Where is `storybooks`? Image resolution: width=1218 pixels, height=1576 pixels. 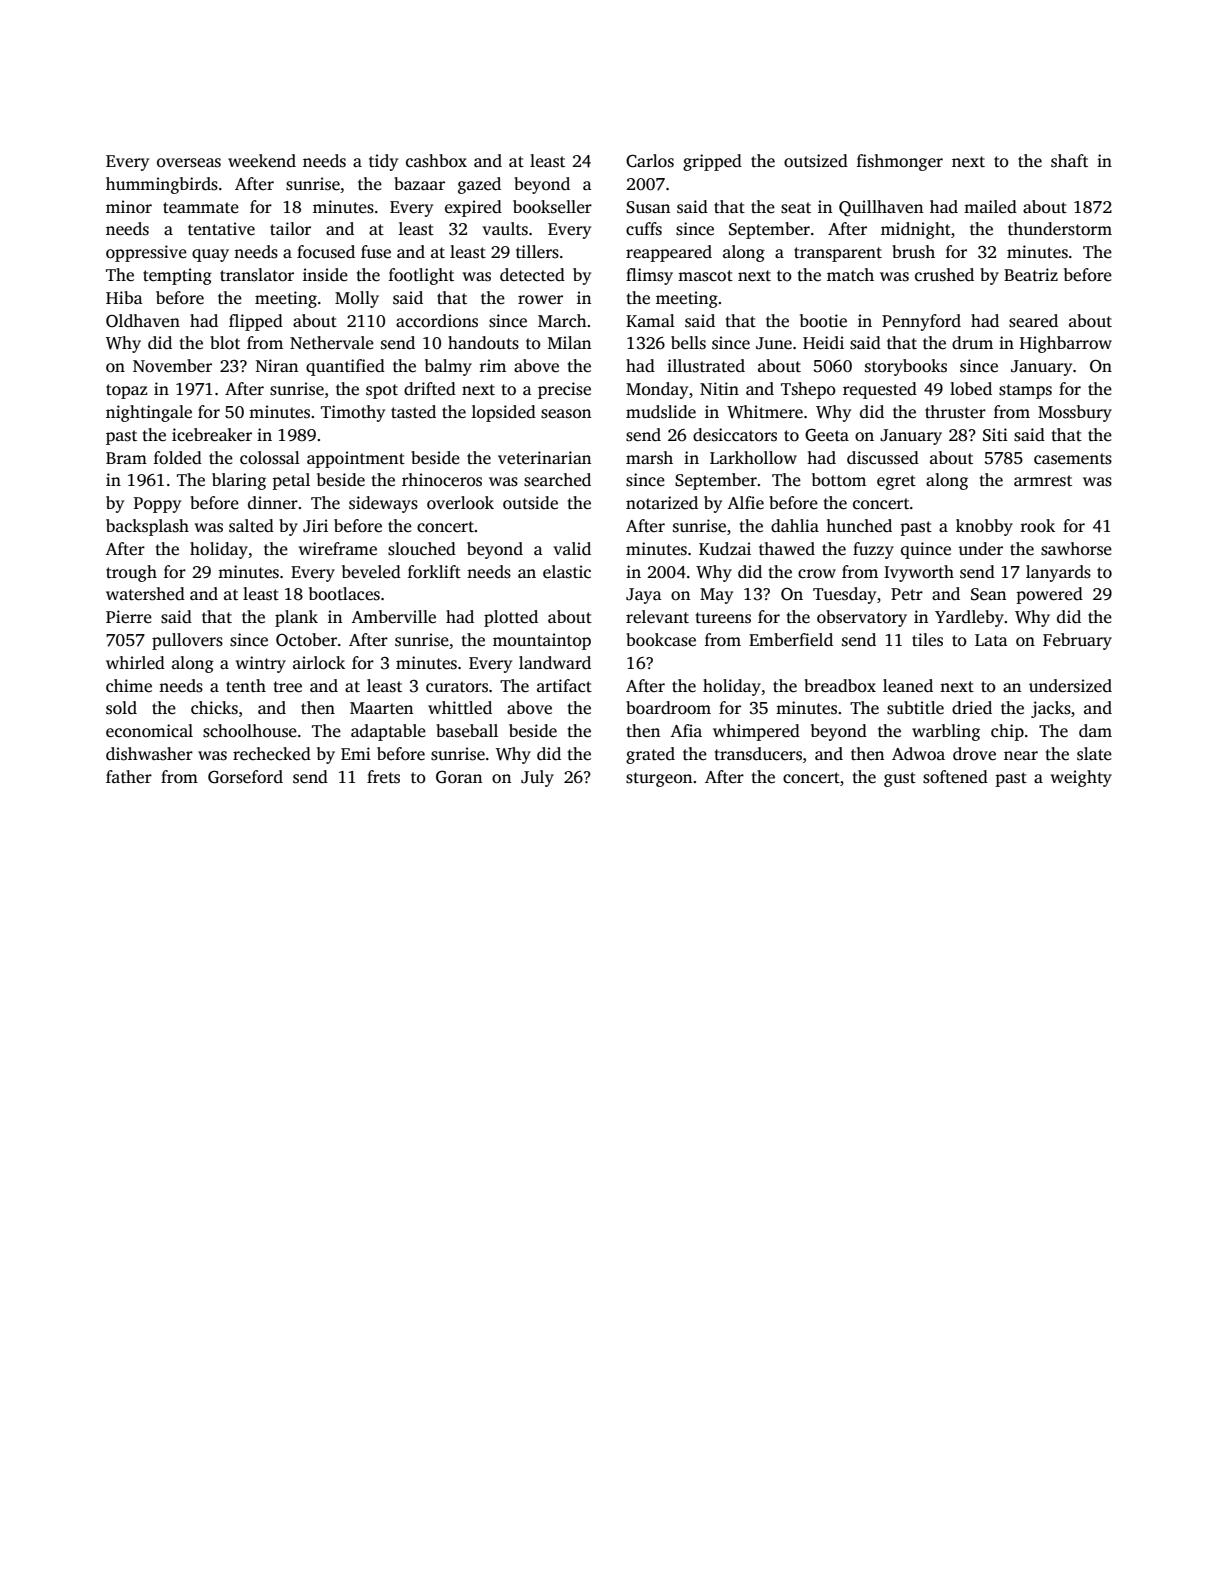
storybooks is located at coordinates (906, 367).
